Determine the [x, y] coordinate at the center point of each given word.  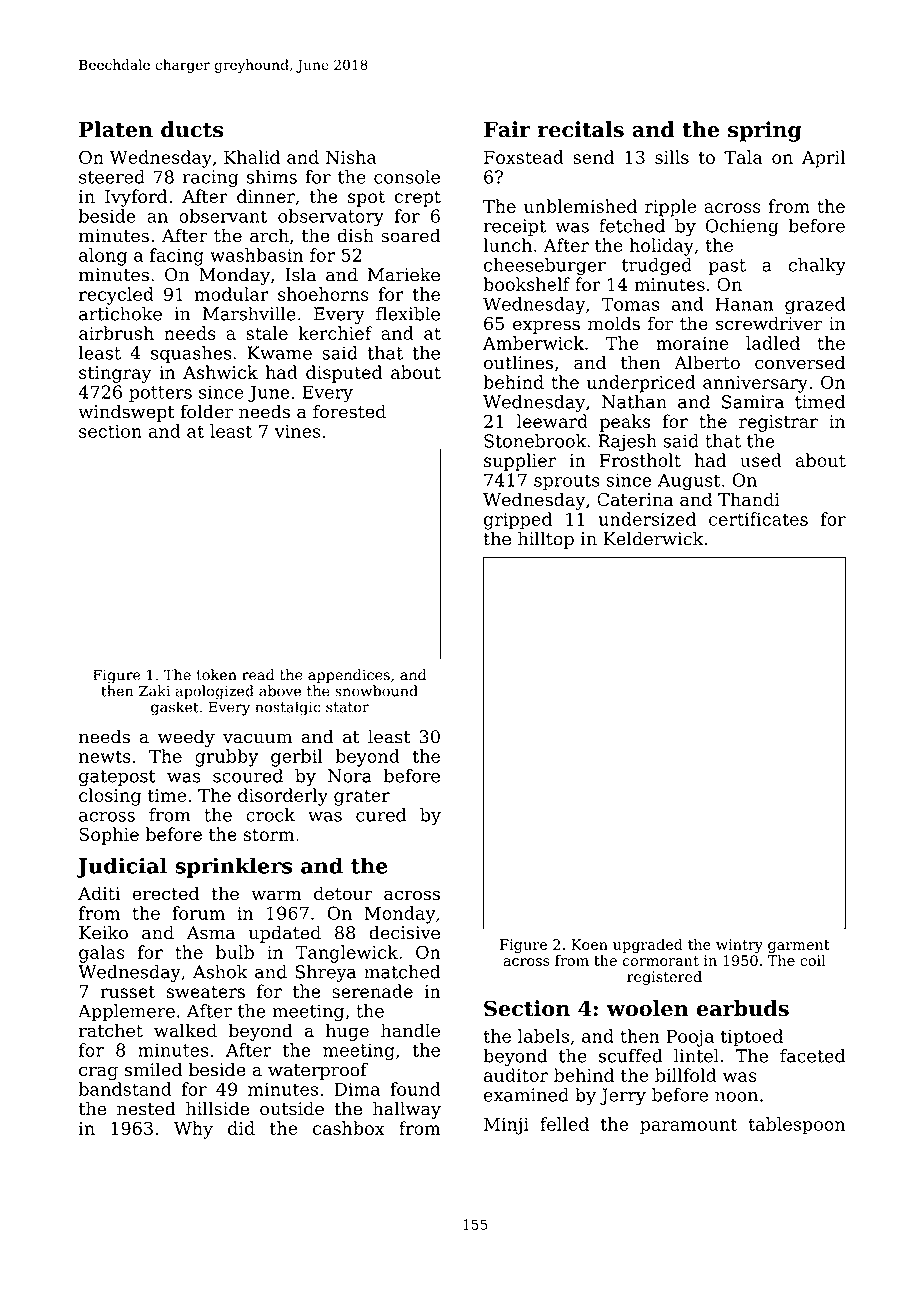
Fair [507, 129]
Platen [116, 129]
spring [765, 131]
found [415, 1089]
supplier [520, 462]
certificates [758, 519]
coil [813, 960]
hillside [217, 1108]
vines [297, 431]
